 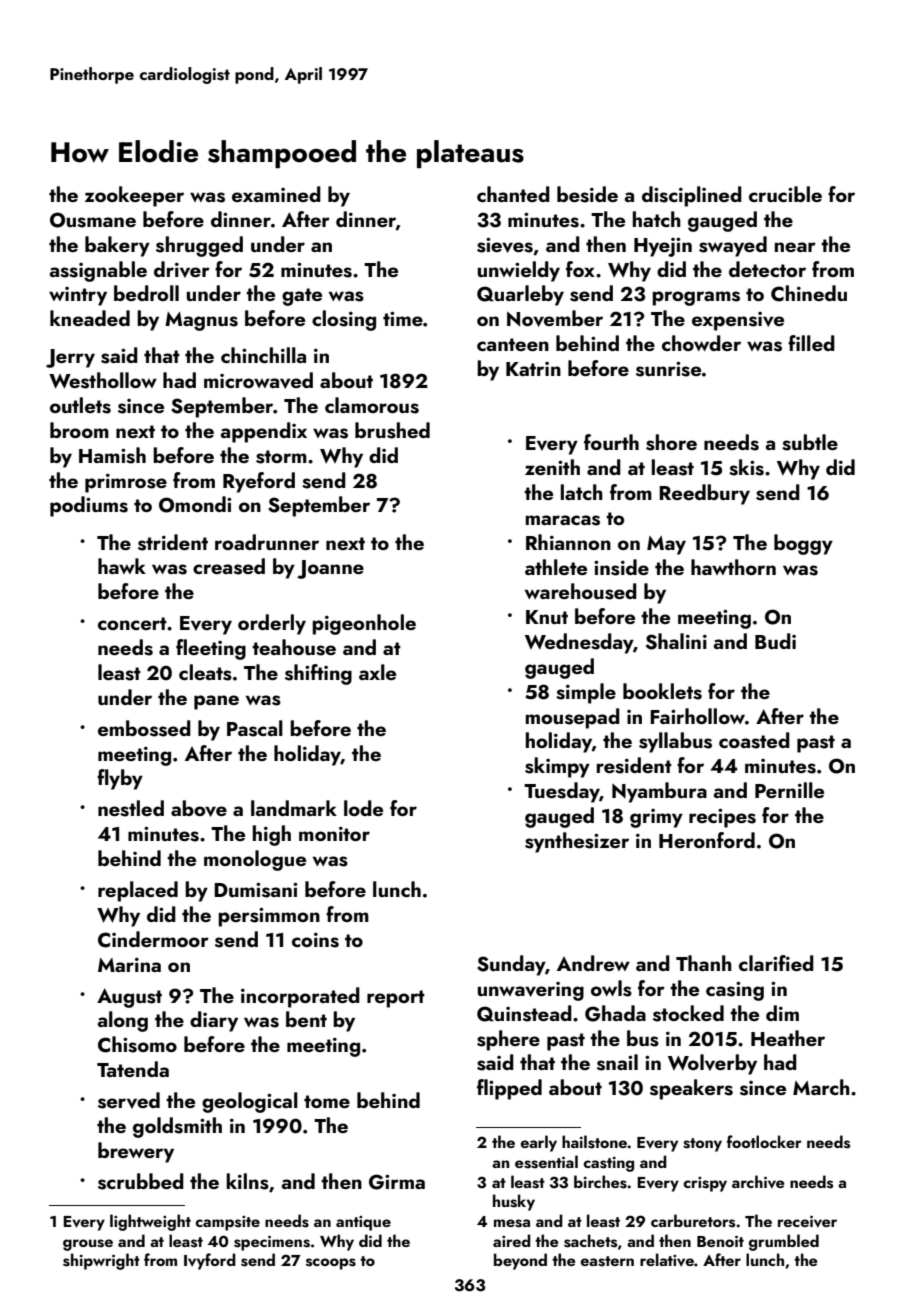 What do you see at coordinates (754, 740) in the screenshot?
I see `coasted` at bounding box center [754, 740].
